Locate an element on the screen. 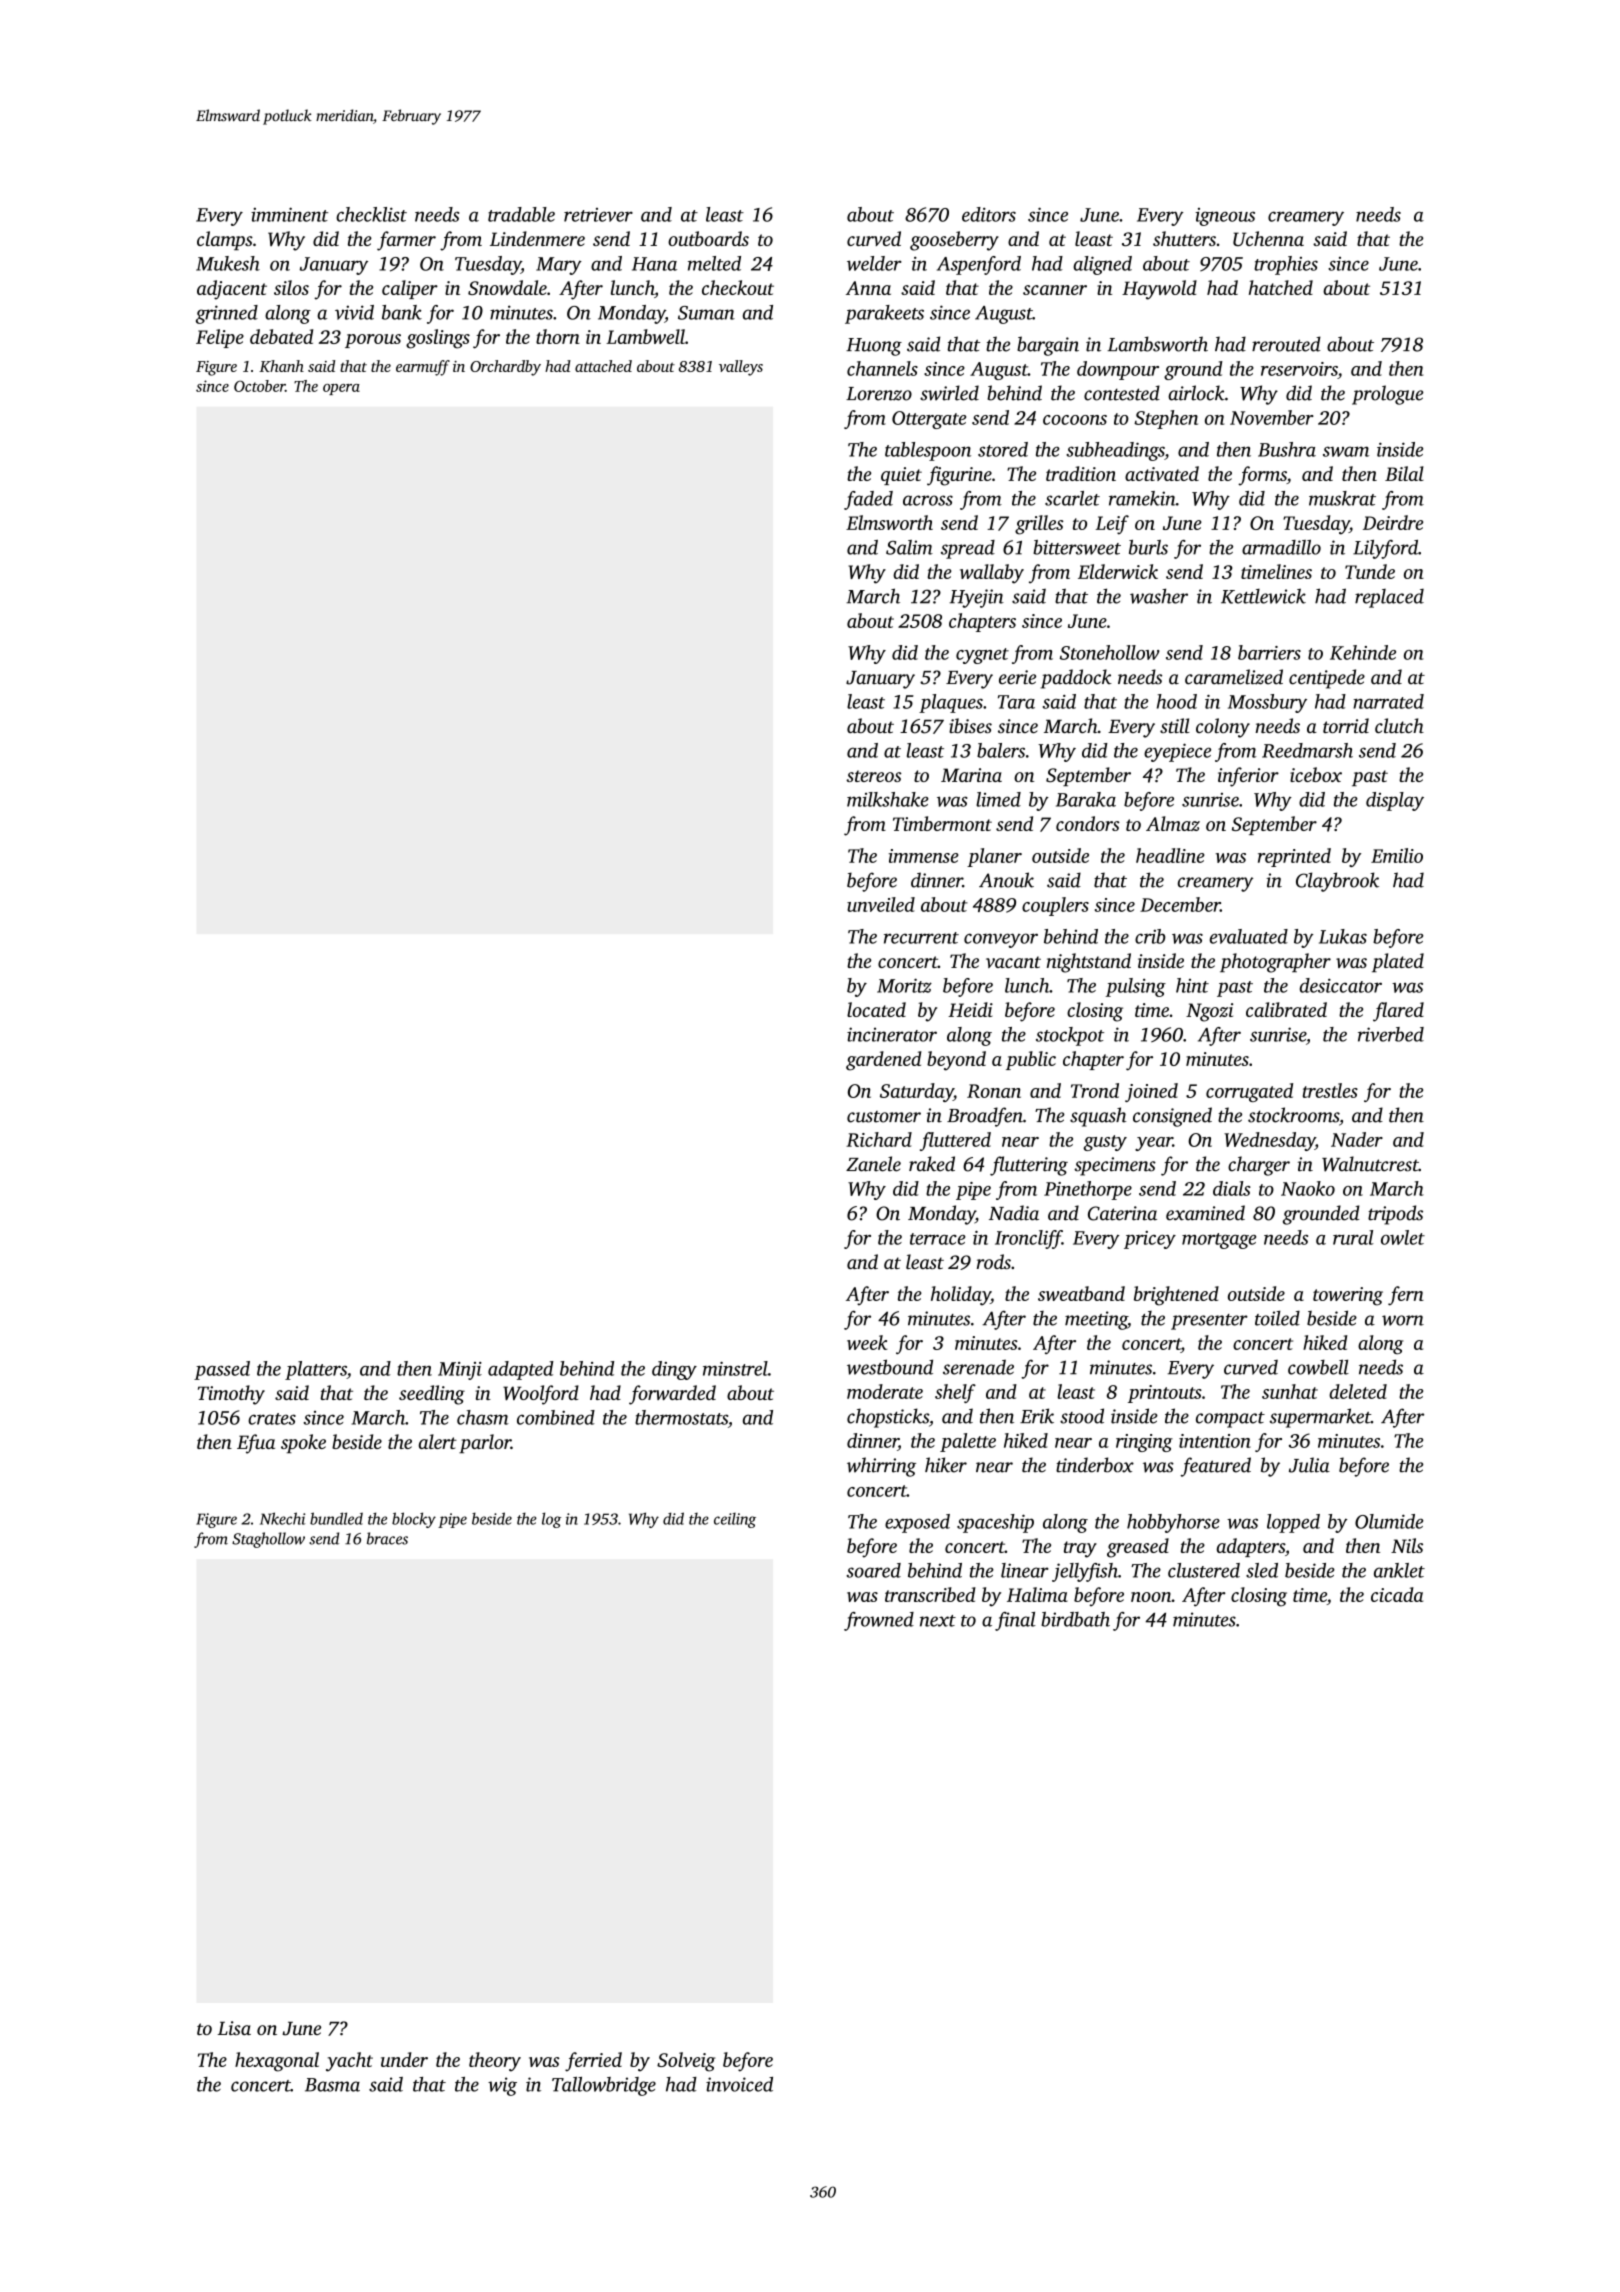 This screenshot has width=1620, height=2292. Huong is located at coordinates (874, 347).
